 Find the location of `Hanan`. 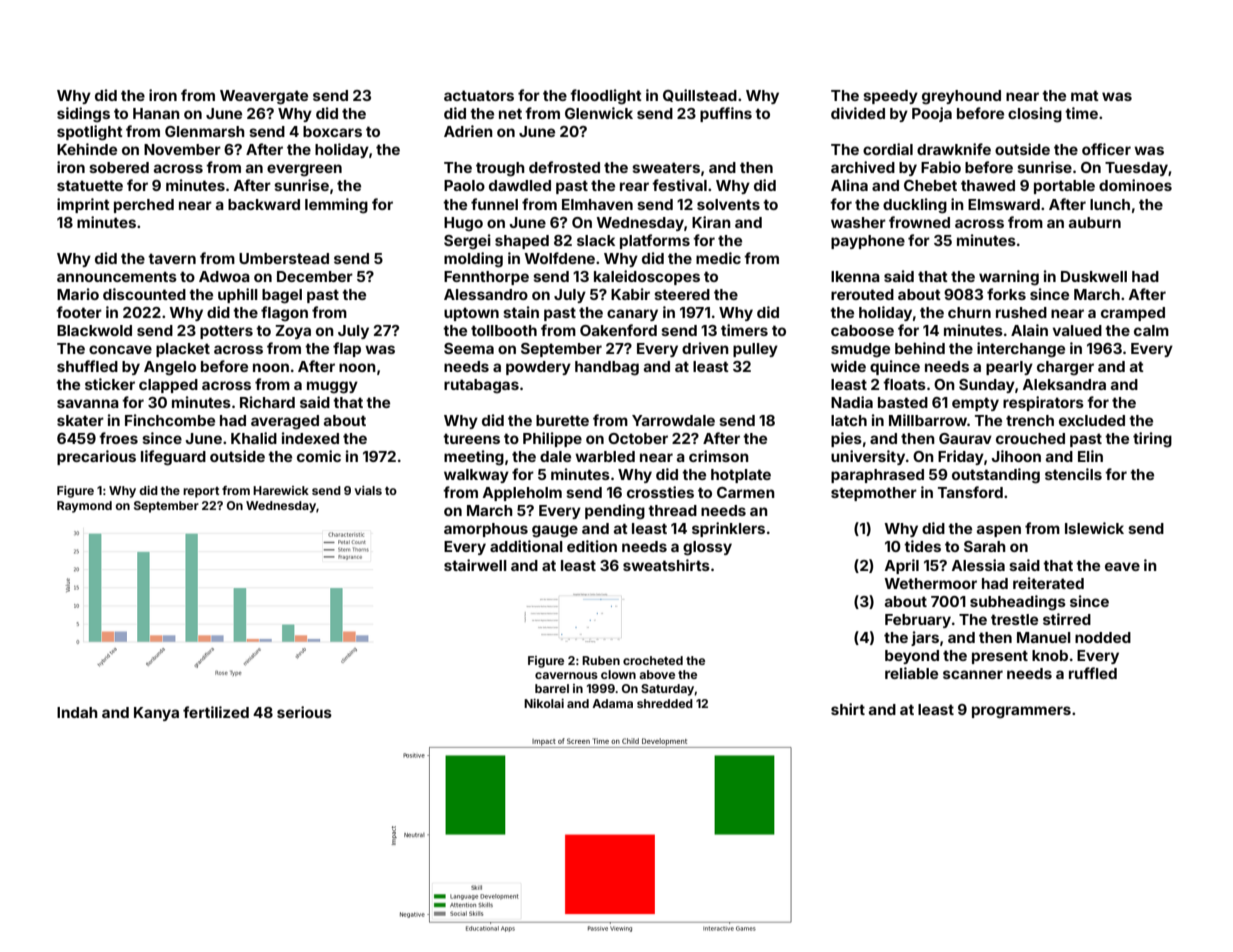

Hanan is located at coordinates (156, 113).
